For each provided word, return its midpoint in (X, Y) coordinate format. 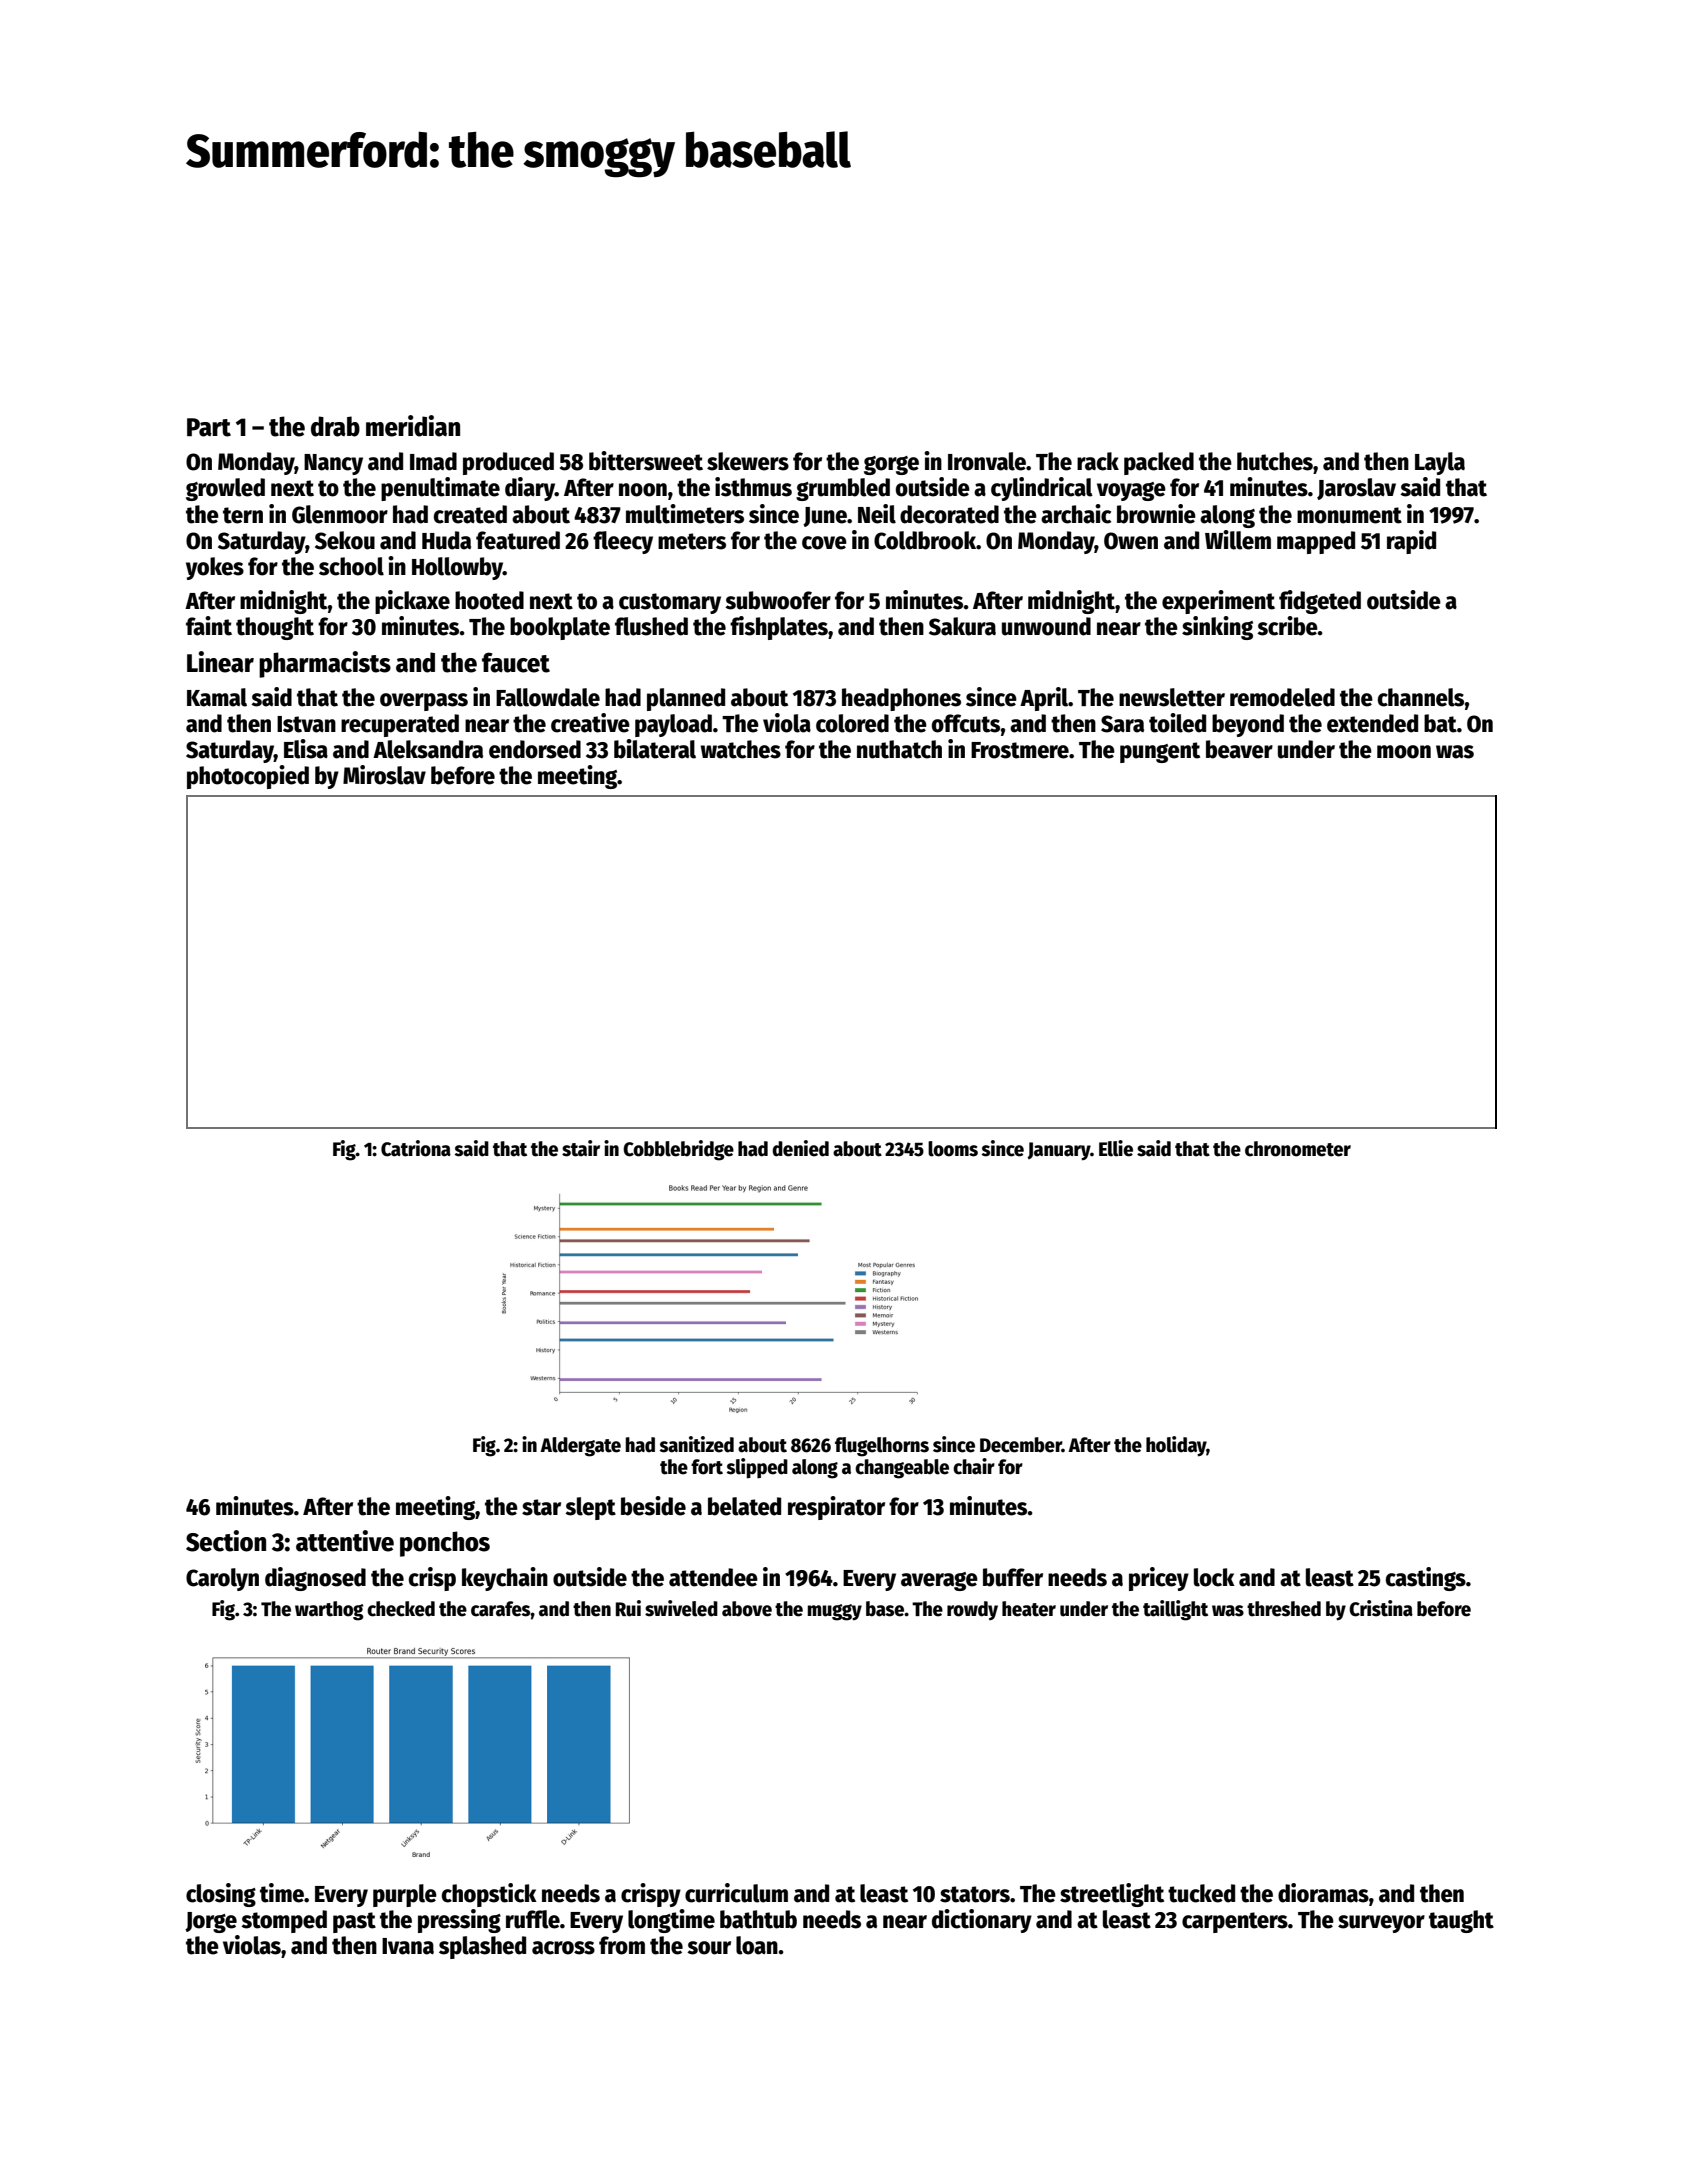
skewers (748, 461)
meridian (413, 426)
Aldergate (580, 1447)
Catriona (416, 1148)
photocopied (248, 777)
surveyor (1381, 1924)
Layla (1440, 463)
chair (974, 1466)
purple (405, 1895)
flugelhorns (882, 1447)
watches (740, 749)
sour (709, 1948)
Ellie (1116, 1148)
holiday (1176, 1446)
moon (1404, 752)
